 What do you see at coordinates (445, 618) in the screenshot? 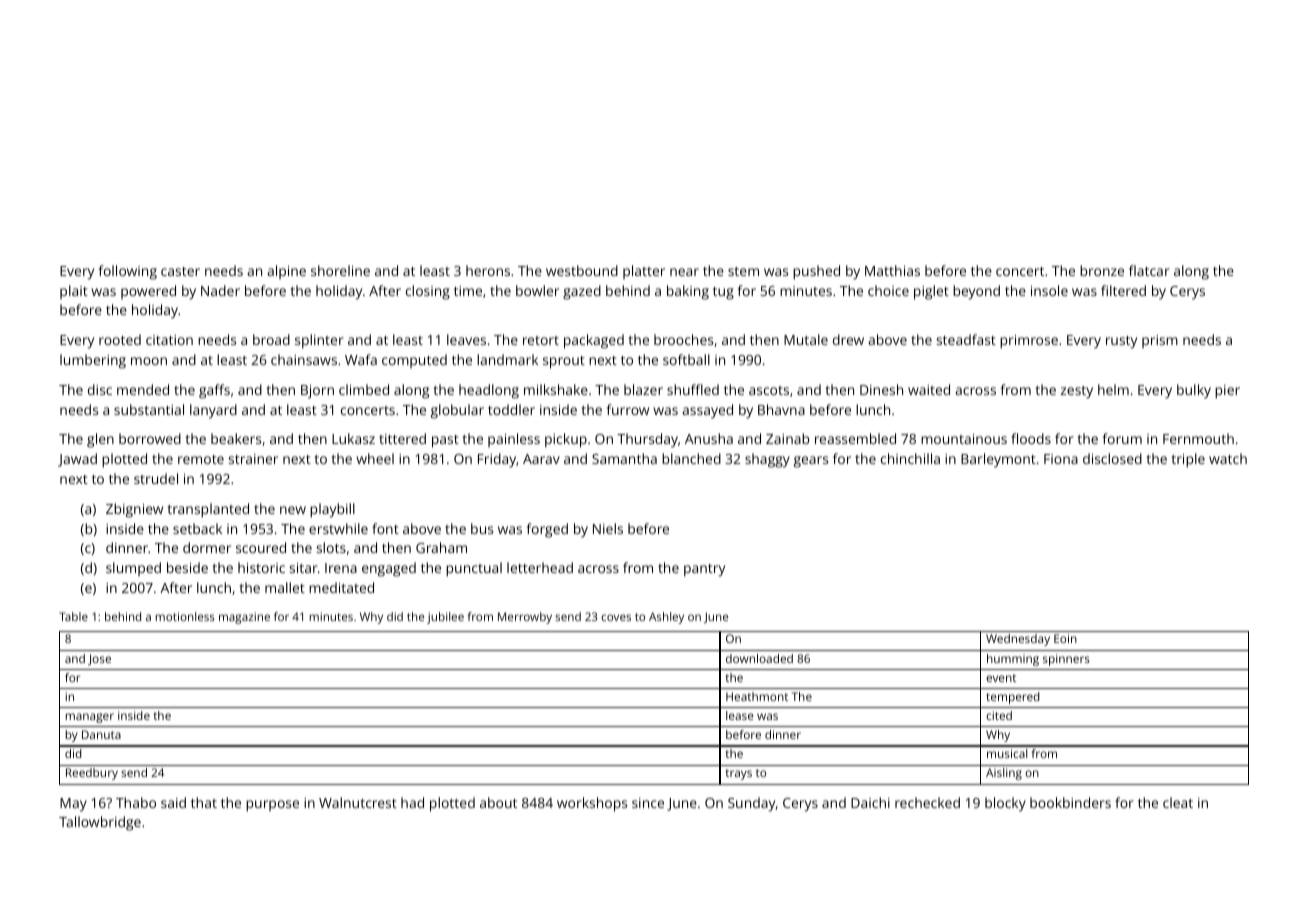
I see `jubilee` at bounding box center [445, 618].
